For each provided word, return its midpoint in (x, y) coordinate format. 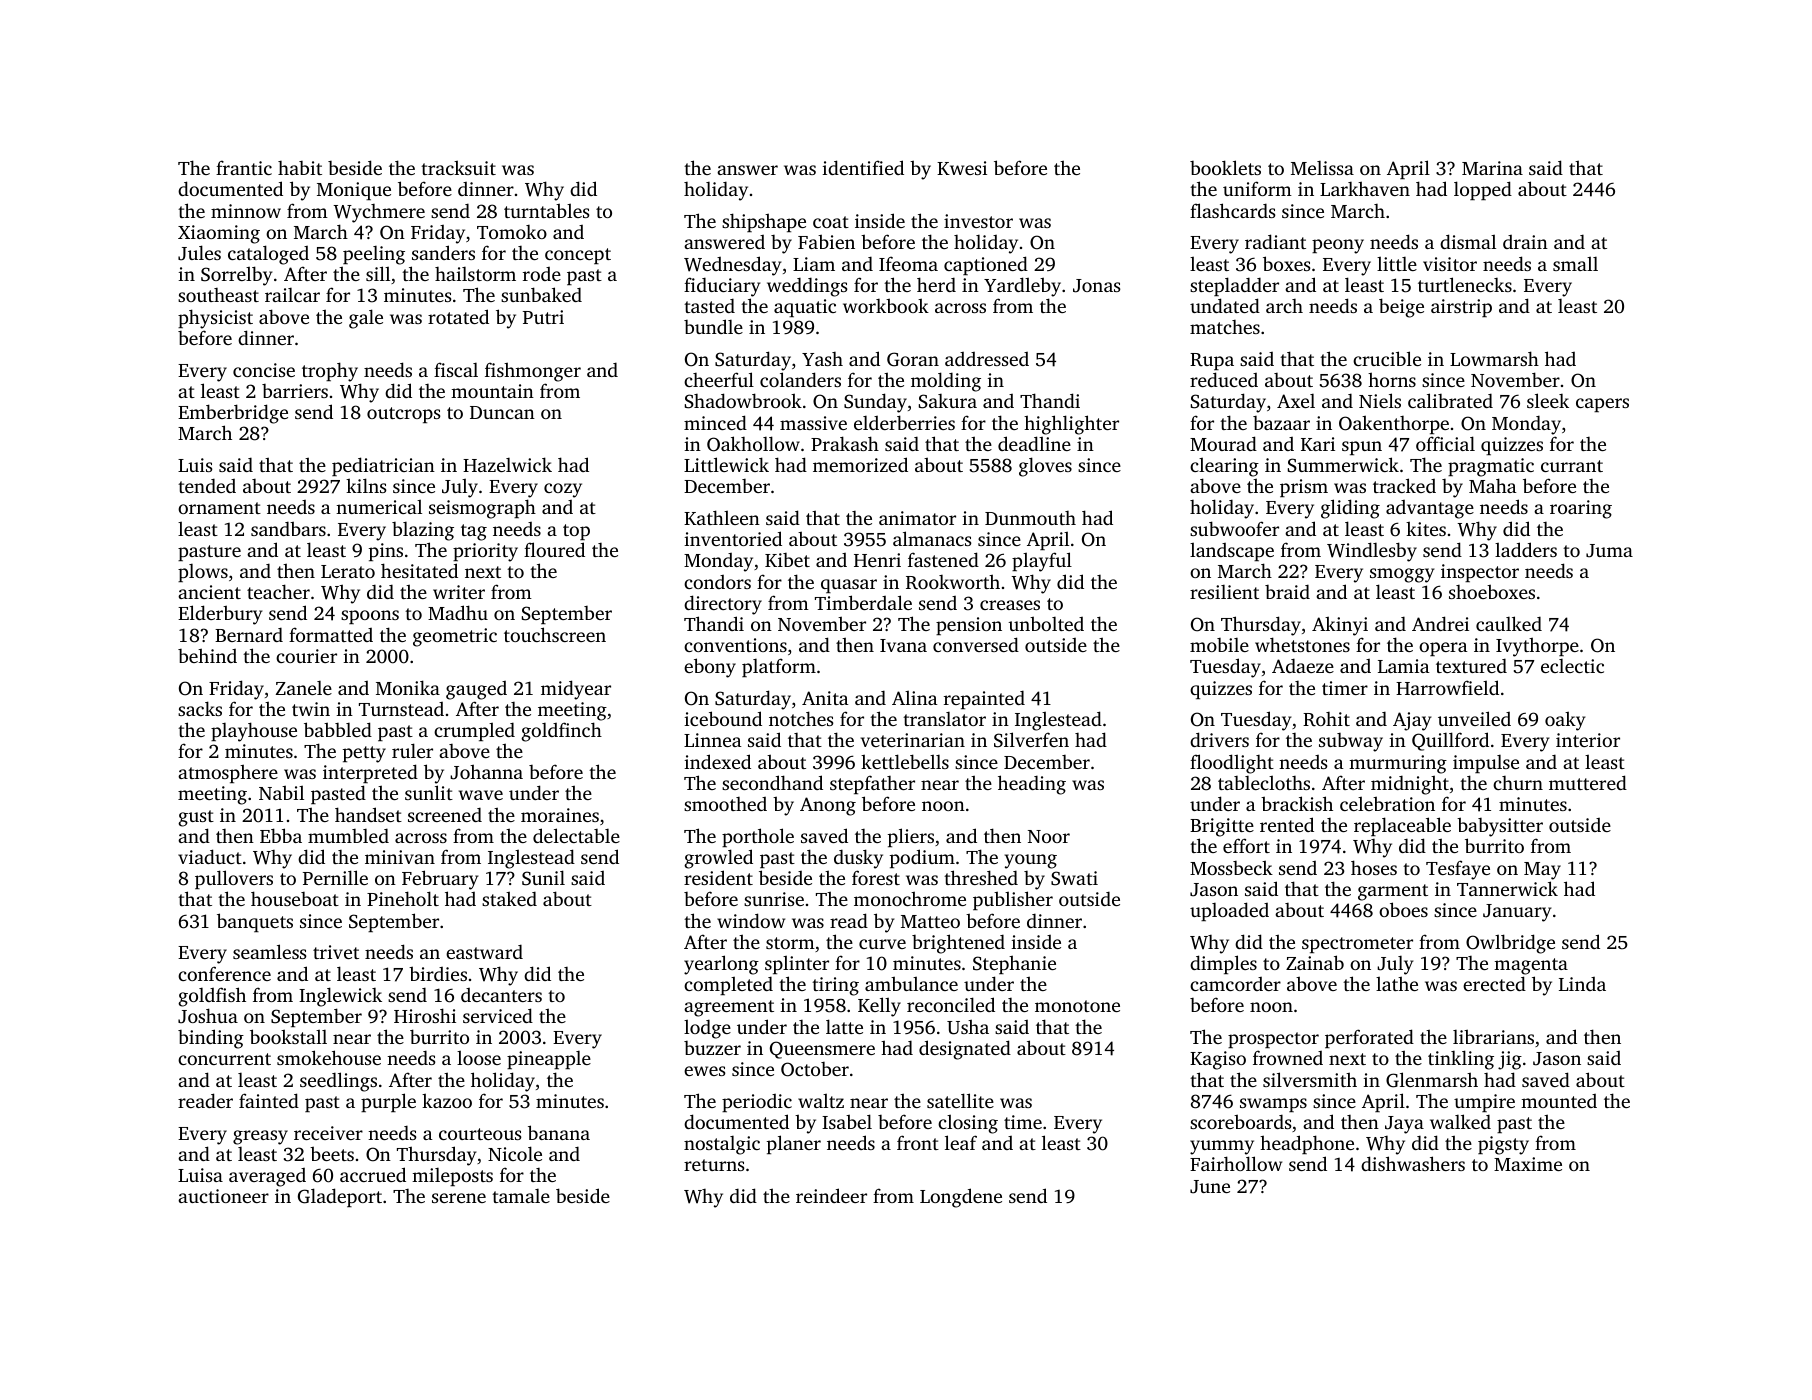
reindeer (831, 1195)
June (1210, 1187)
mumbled (348, 835)
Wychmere (379, 213)
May (1542, 871)
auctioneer (223, 1196)
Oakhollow (753, 444)
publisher (1013, 900)
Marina (1492, 168)
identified (863, 167)
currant (1572, 466)
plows (203, 573)
